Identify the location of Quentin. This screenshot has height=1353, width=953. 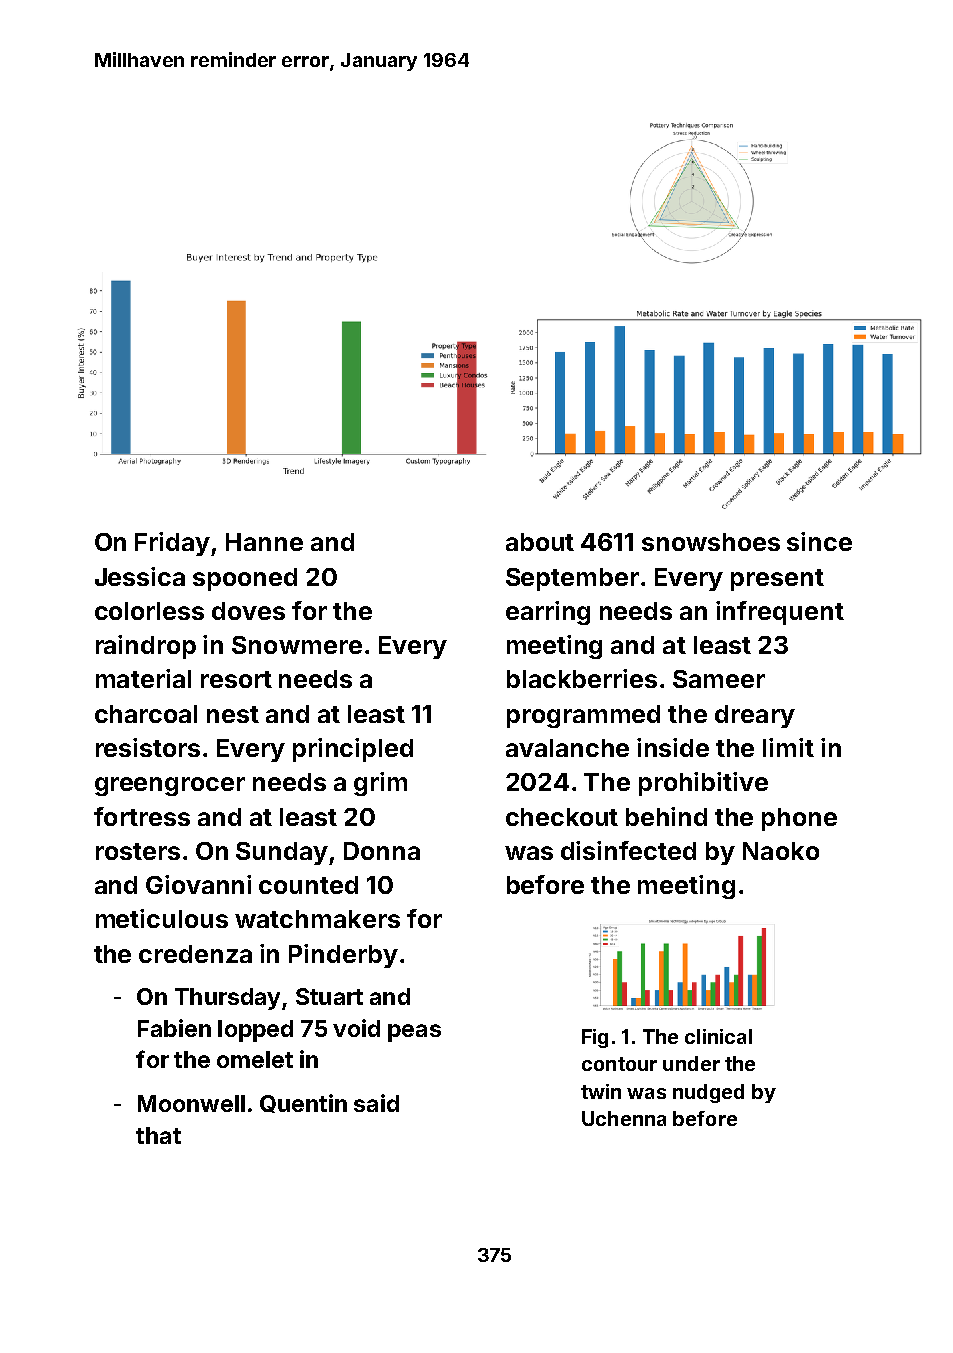
(303, 1103).
